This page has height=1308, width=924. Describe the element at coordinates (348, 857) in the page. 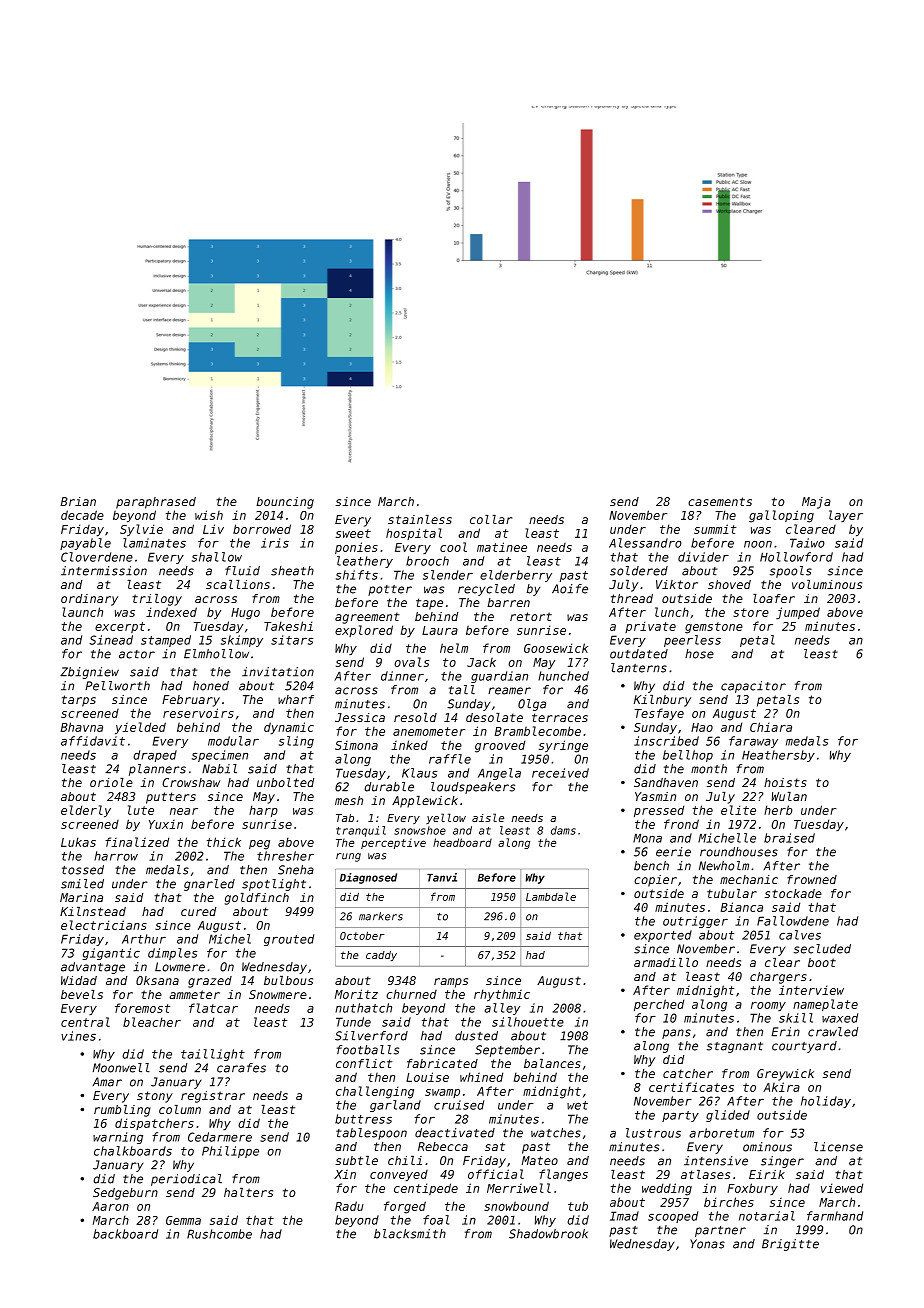

I see `rung` at that location.
